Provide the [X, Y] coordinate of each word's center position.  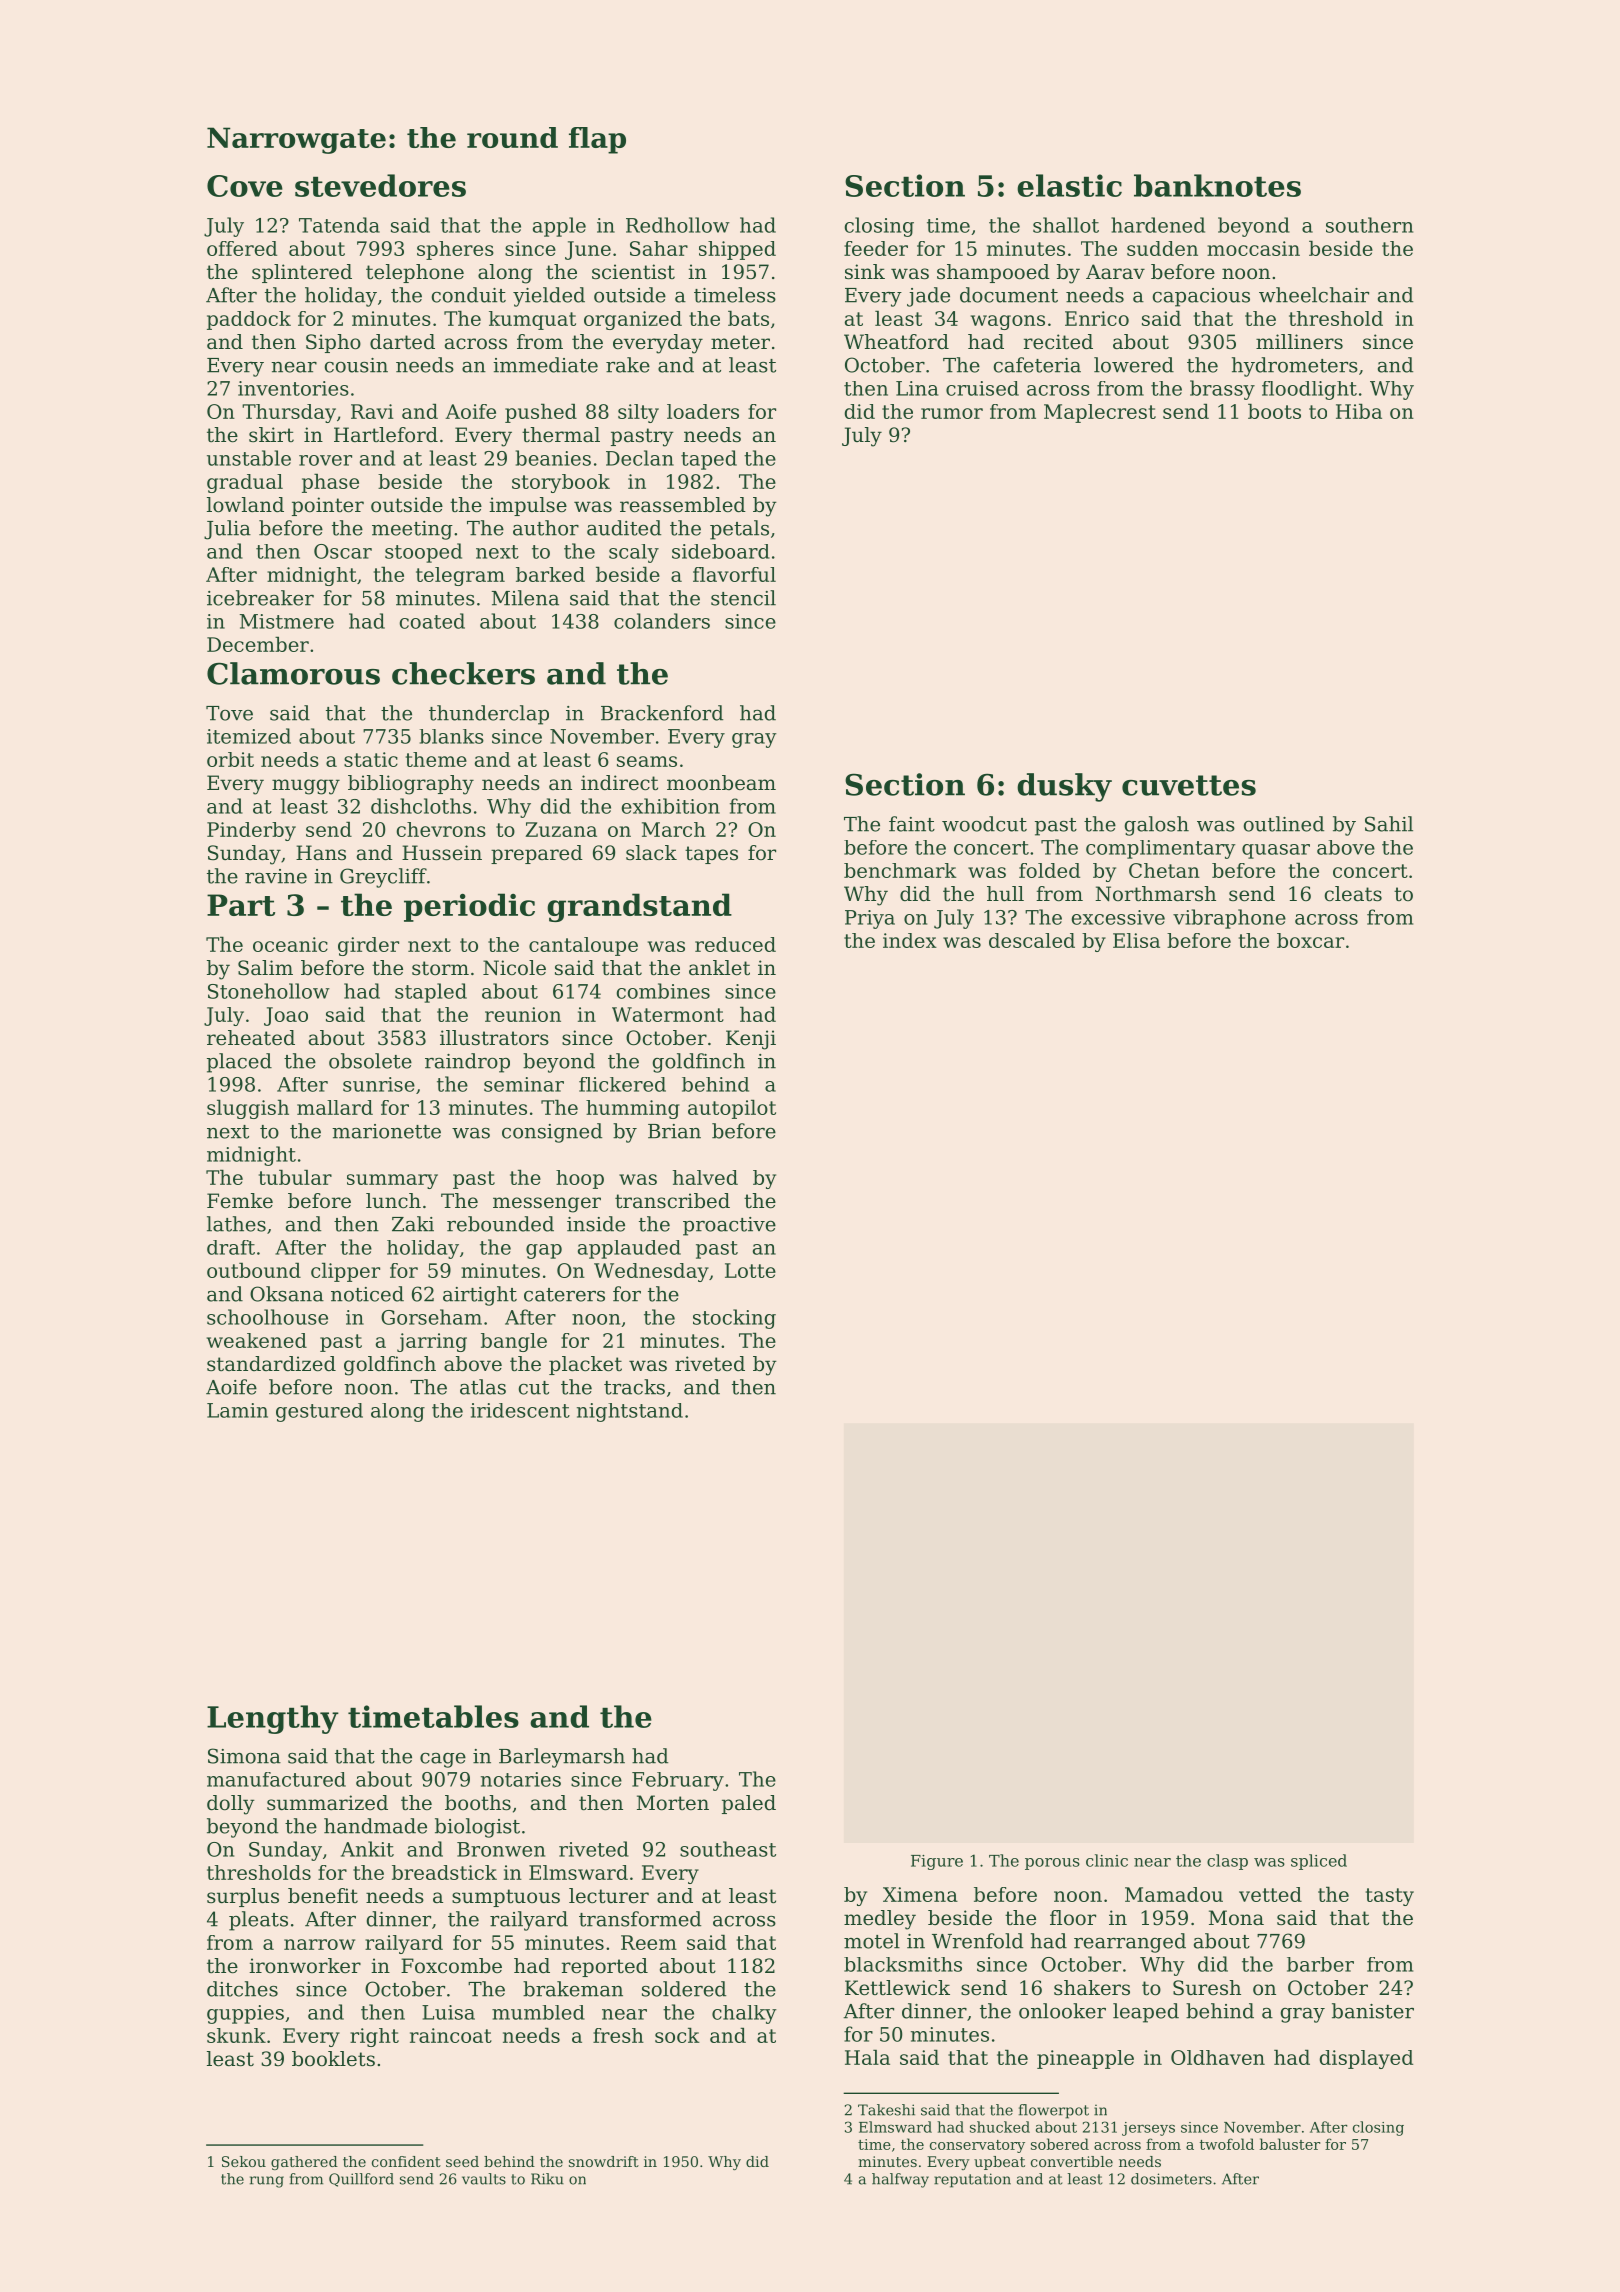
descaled [1032, 940]
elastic [1069, 185]
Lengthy [273, 1719]
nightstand [630, 1412]
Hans [321, 853]
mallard [335, 1107]
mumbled [538, 2012]
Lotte [750, 1270]
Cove [245, 186]
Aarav [1115, 272]
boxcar [1310, 940]
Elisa [1136, 940]
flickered [622, 1084]
